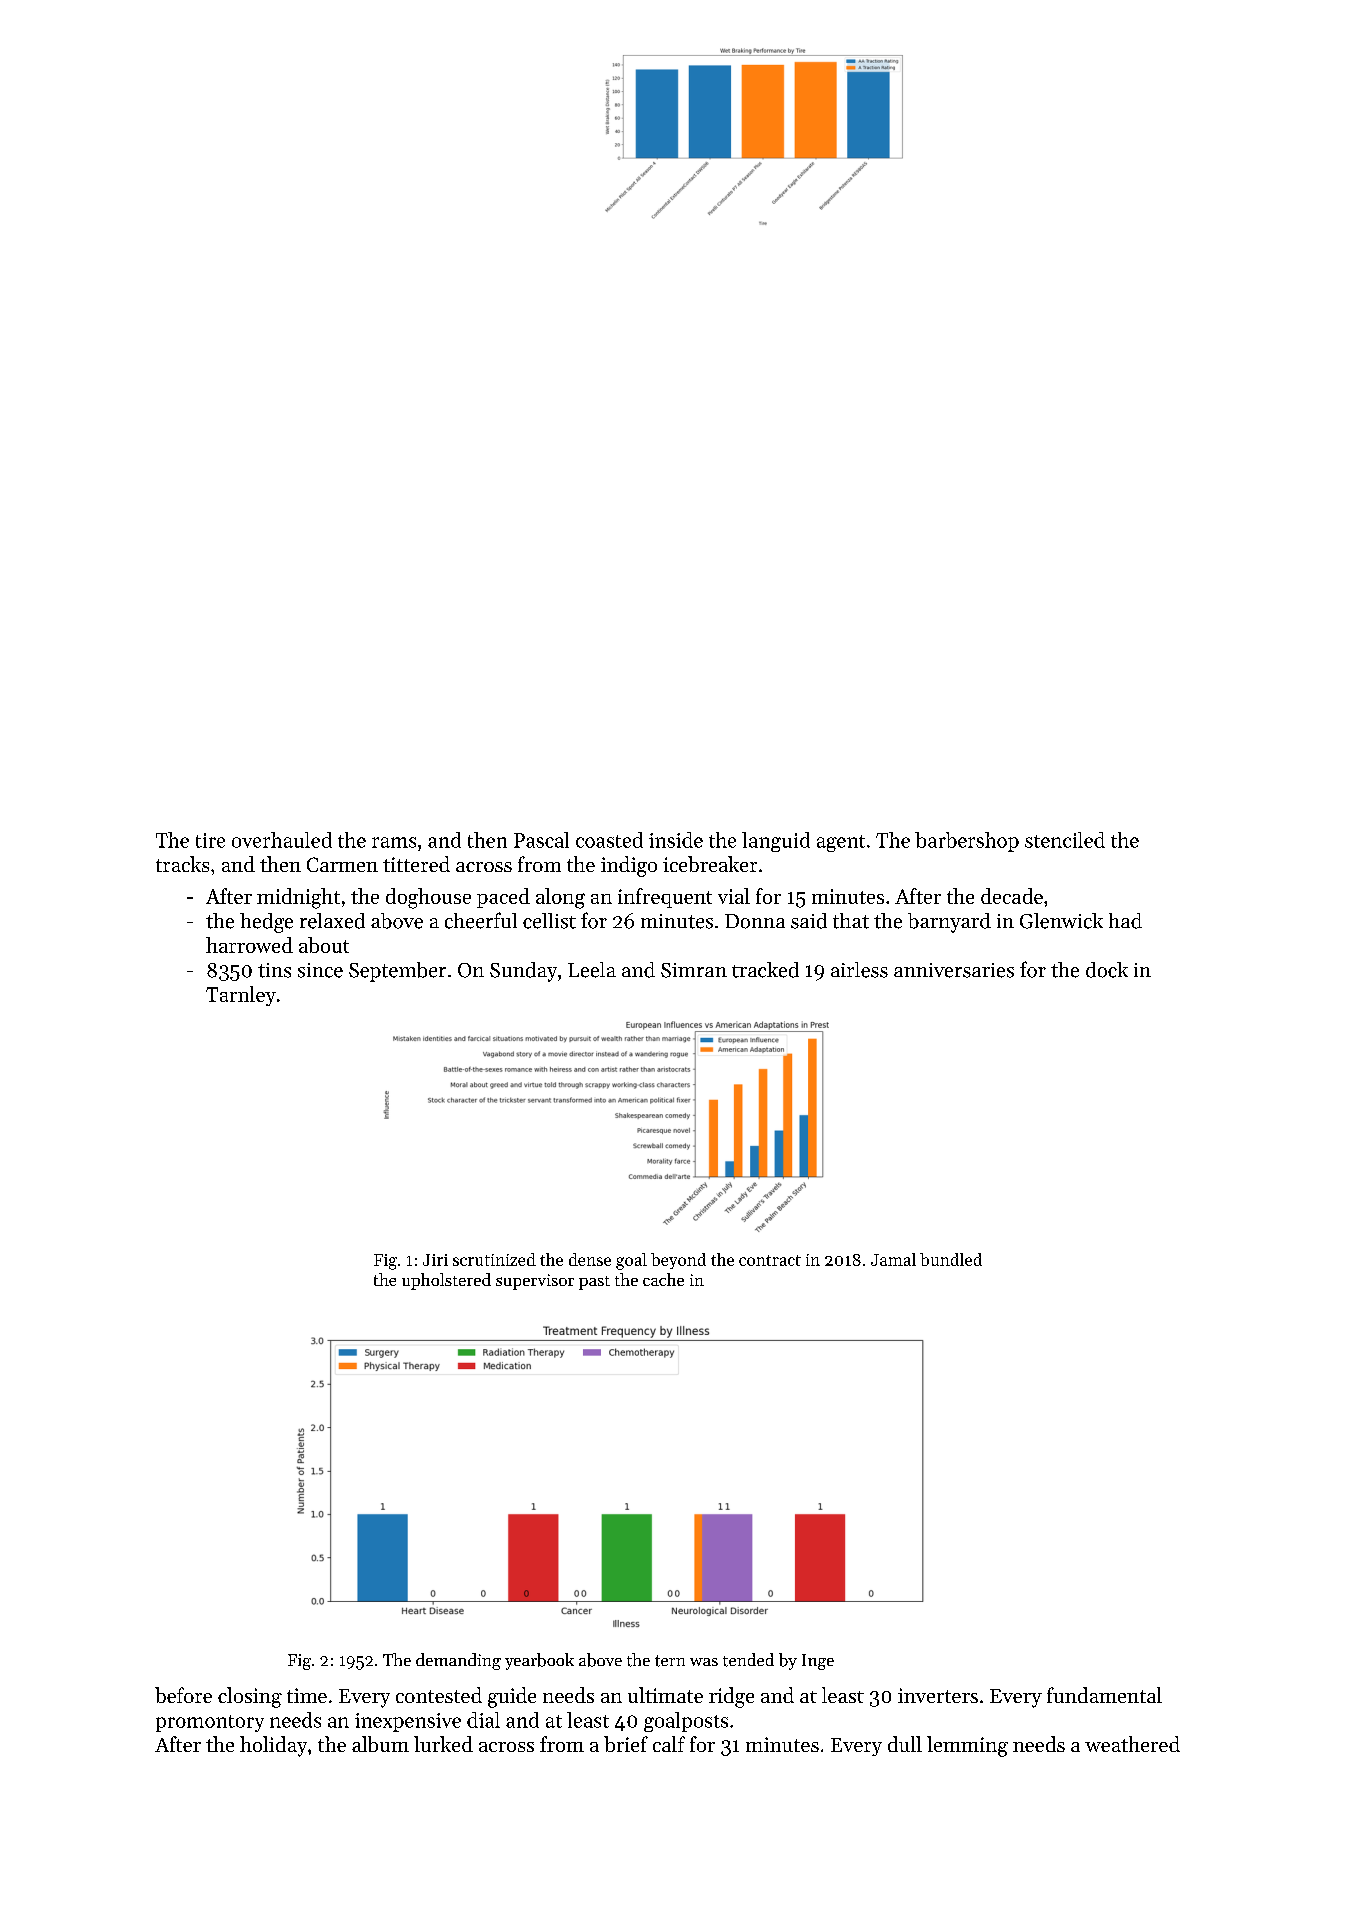 The height and width of the screenshot is (1924, 1360). Describe the element at coordinates (307, 1695) in the screenshot. I see `time` at that location.
